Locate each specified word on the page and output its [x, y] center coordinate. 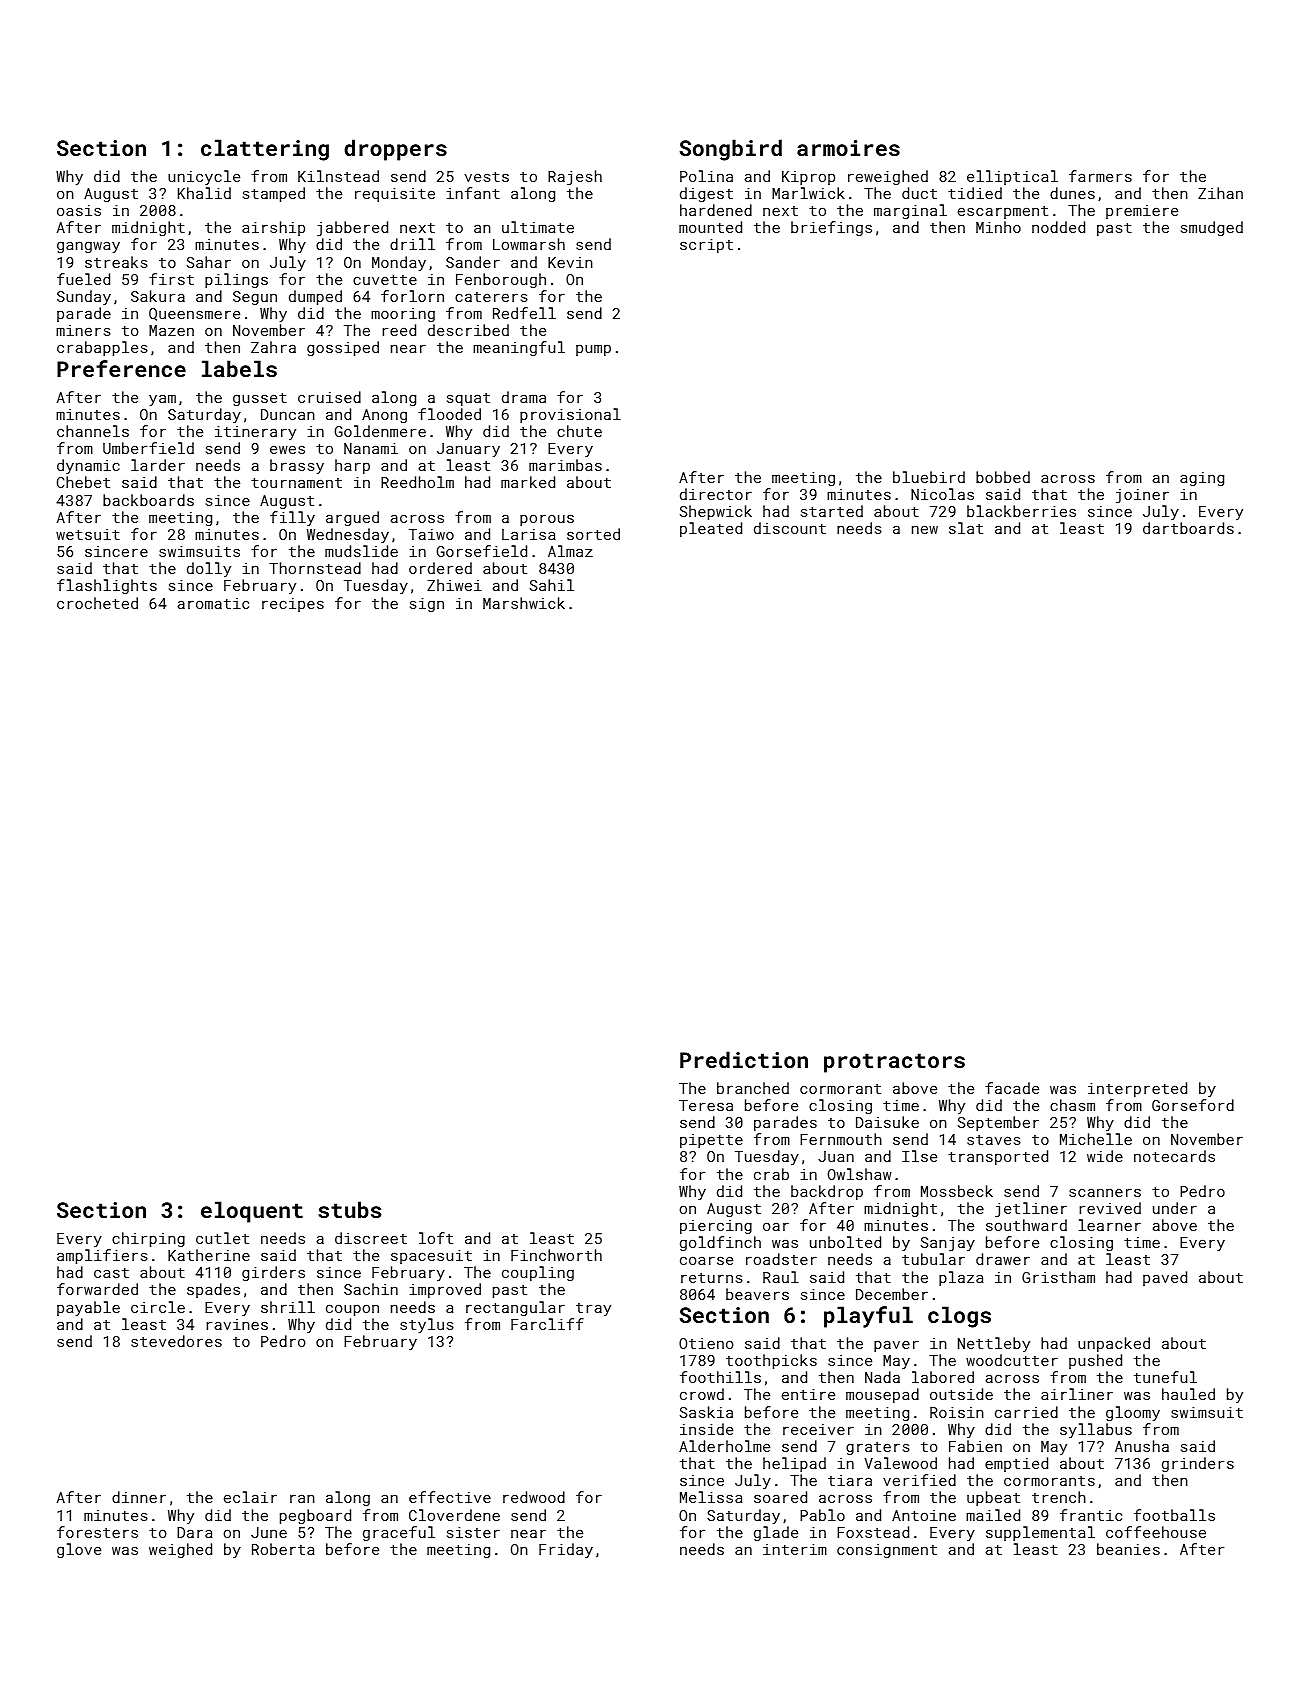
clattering [265, 150]
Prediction [744, 1059]
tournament [296, 483]
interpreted [1137, 1089]
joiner [1142, 496]
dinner [139, 1497]
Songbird [731, 150]
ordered [440, 568]
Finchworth [556, 1255]
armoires [848, 148]
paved [1165, 1278]
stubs [349, 1209]
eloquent [252, 1212]
